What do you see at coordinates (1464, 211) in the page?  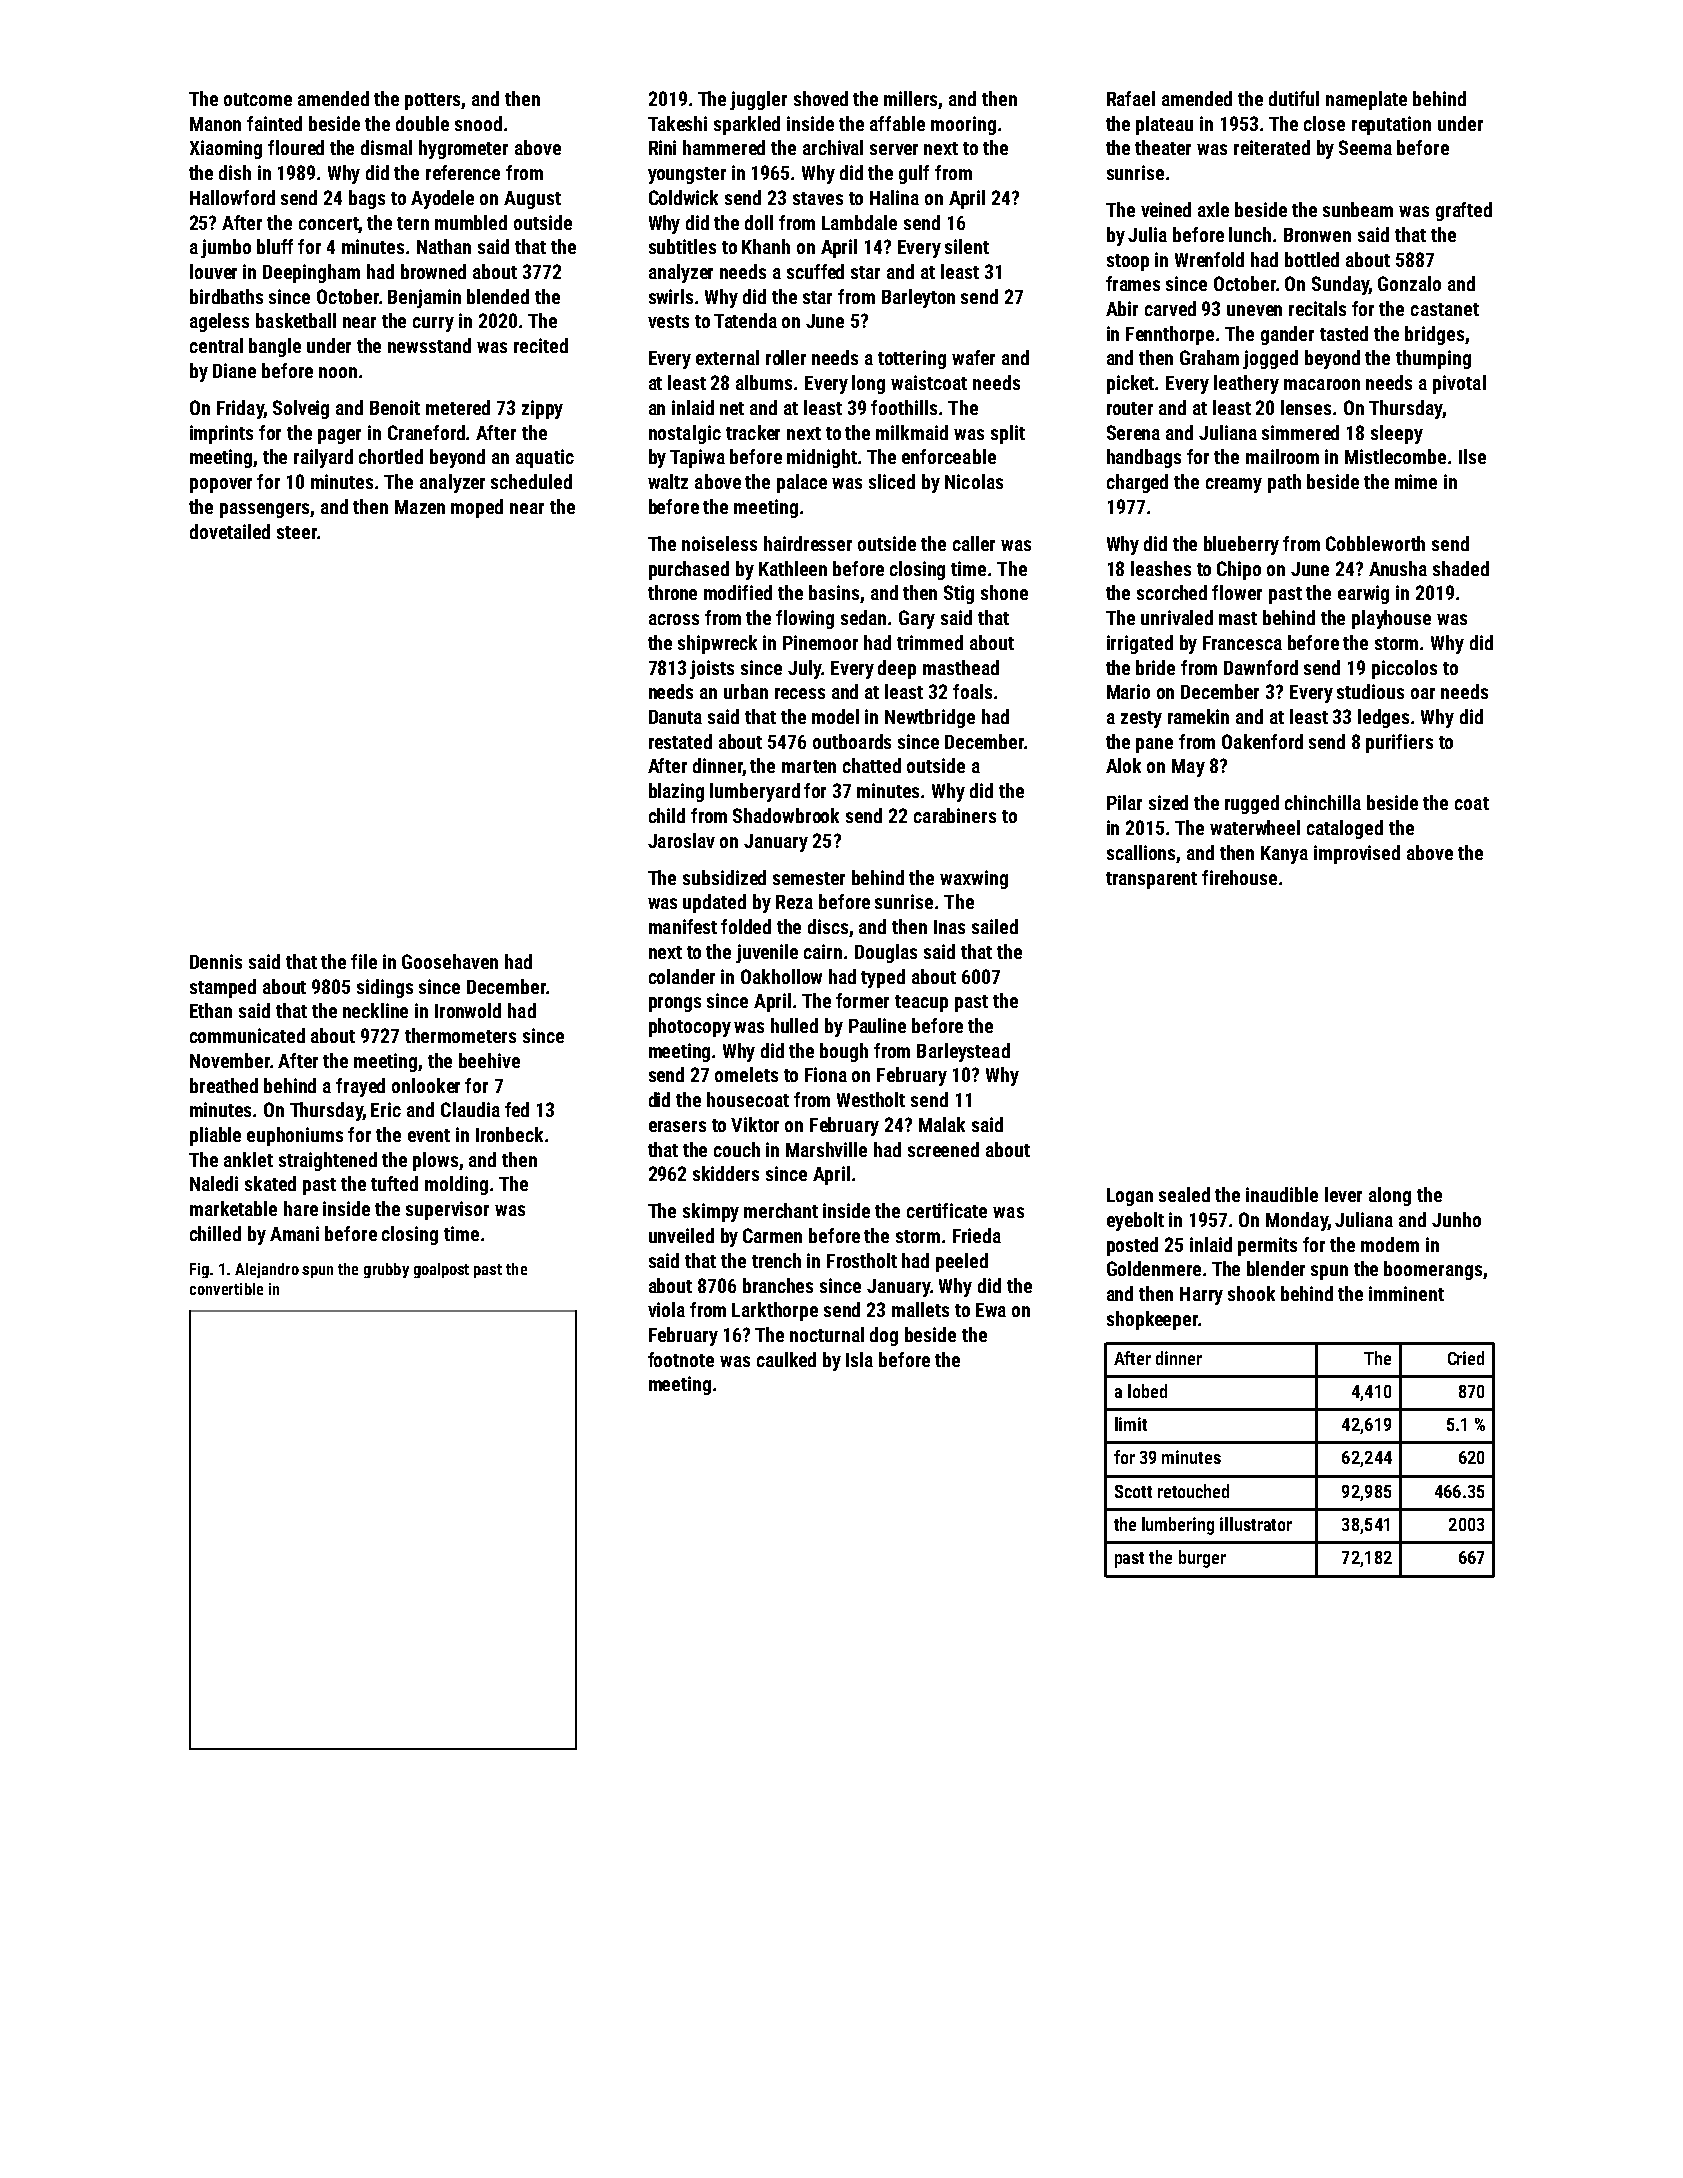 I see `grafted` at bounding box center [1464, 211].
